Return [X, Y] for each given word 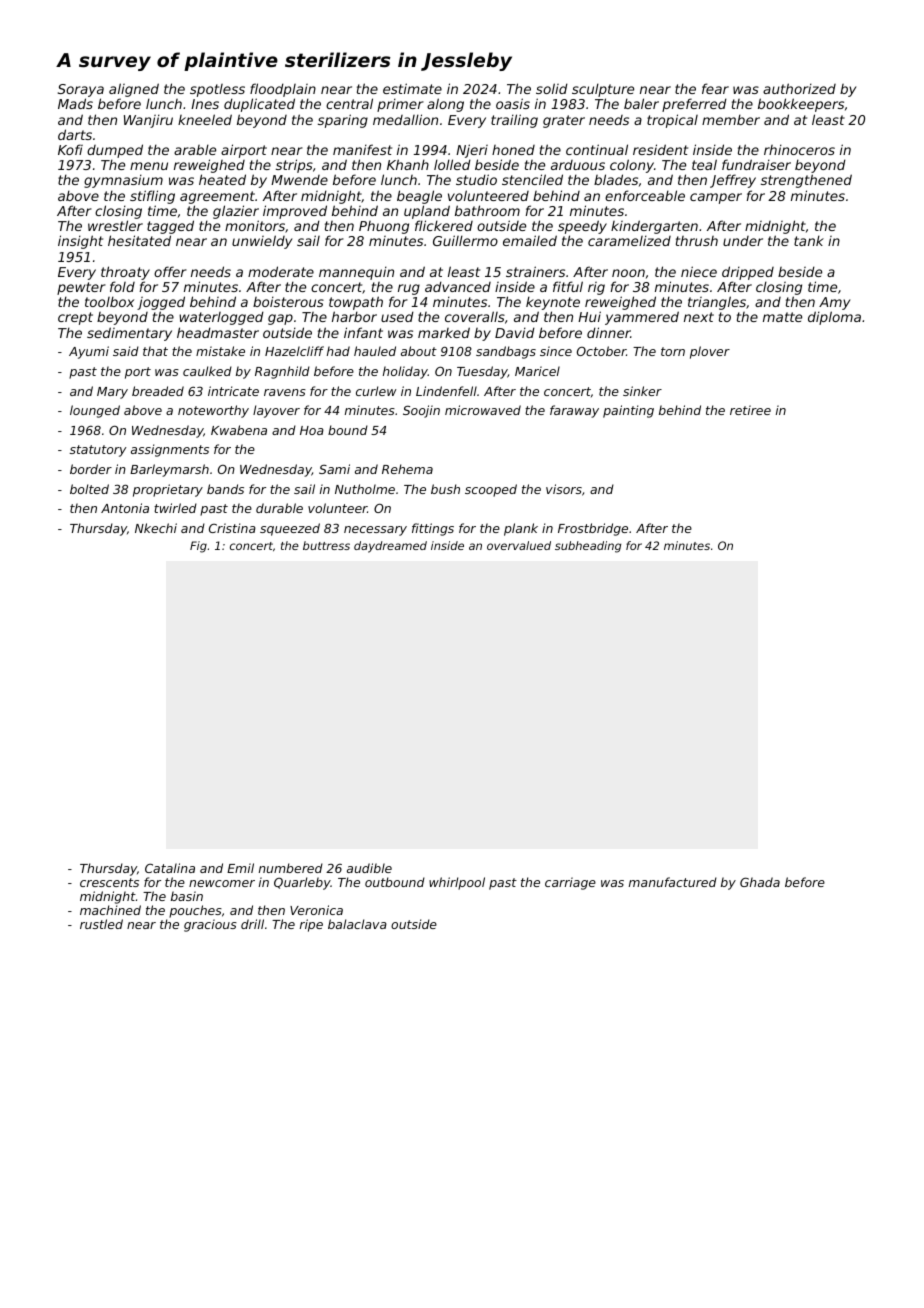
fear [715, 88]
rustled [101, 924]
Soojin [421, 411]
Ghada [760, 882]
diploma [834, 318]
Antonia [125, 508]
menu [149, 166]
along [445, 105]
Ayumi [89, 352]
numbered [291, 868]
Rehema [407, 469]
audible [369, 868]
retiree [750, 410]
